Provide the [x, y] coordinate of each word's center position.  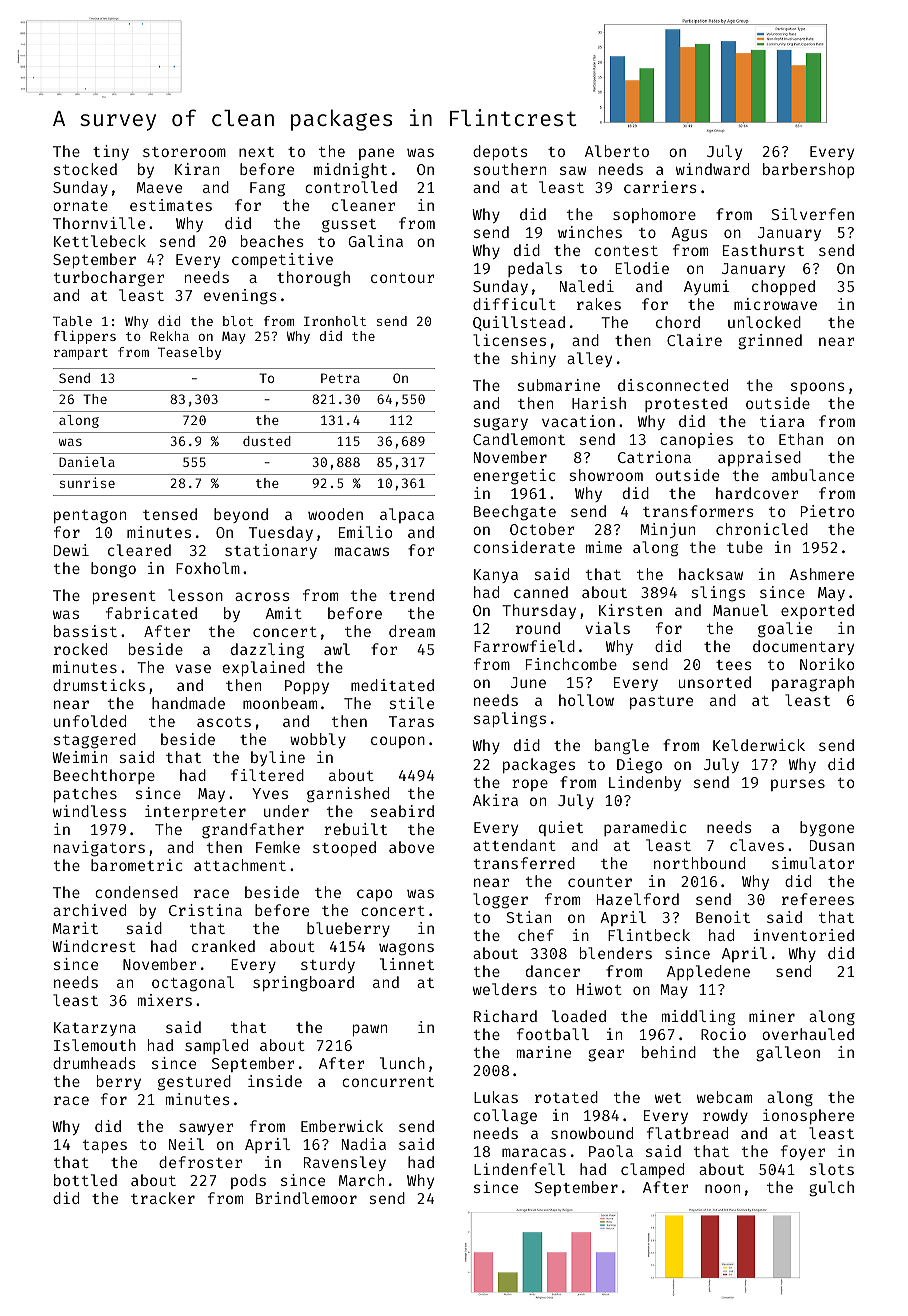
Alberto [617, 151]
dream [412, 631]
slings [718, 594]
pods [248, 1181]
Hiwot [599, 989]
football [553, 1034]
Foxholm [208, 568]
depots [500, 152]
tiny [111, 152]
